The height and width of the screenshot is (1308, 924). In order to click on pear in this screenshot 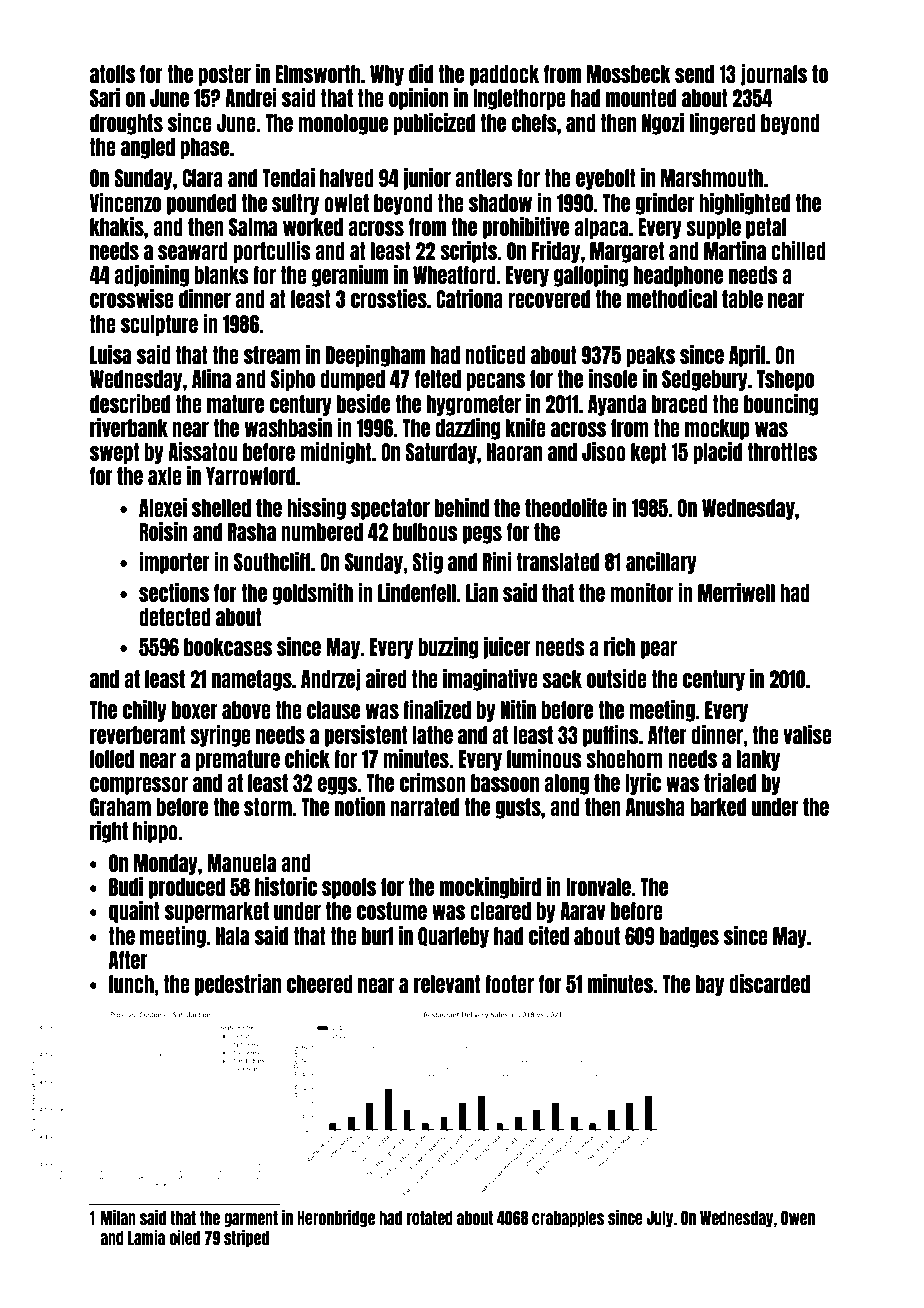, I will do `click(659, 650)`.
